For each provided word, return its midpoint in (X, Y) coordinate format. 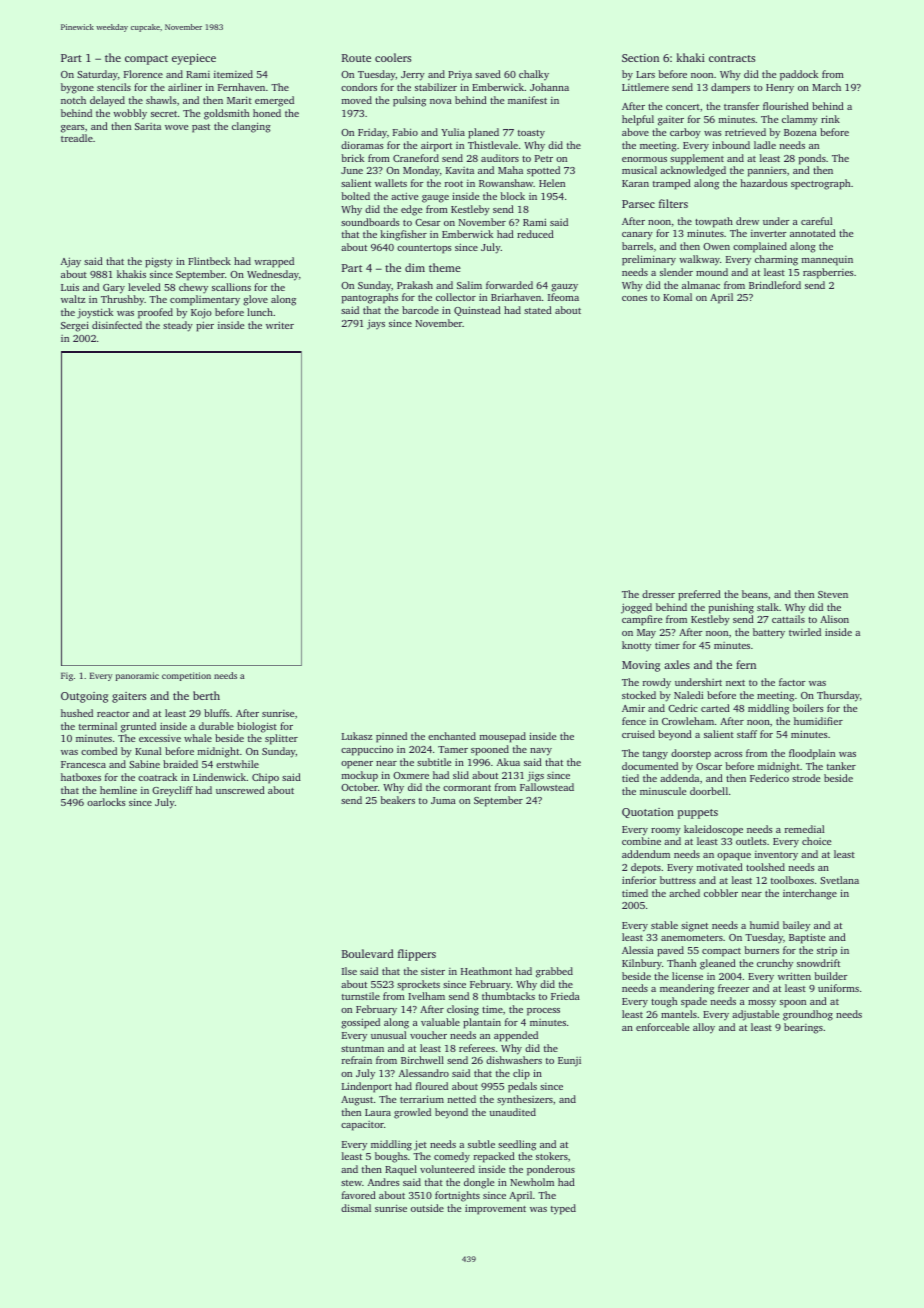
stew (351, 1183)
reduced (535, 234)
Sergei (75, 326)
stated (538, 310)
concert (683, 107)
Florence (143, 74)
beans (755, 594)
